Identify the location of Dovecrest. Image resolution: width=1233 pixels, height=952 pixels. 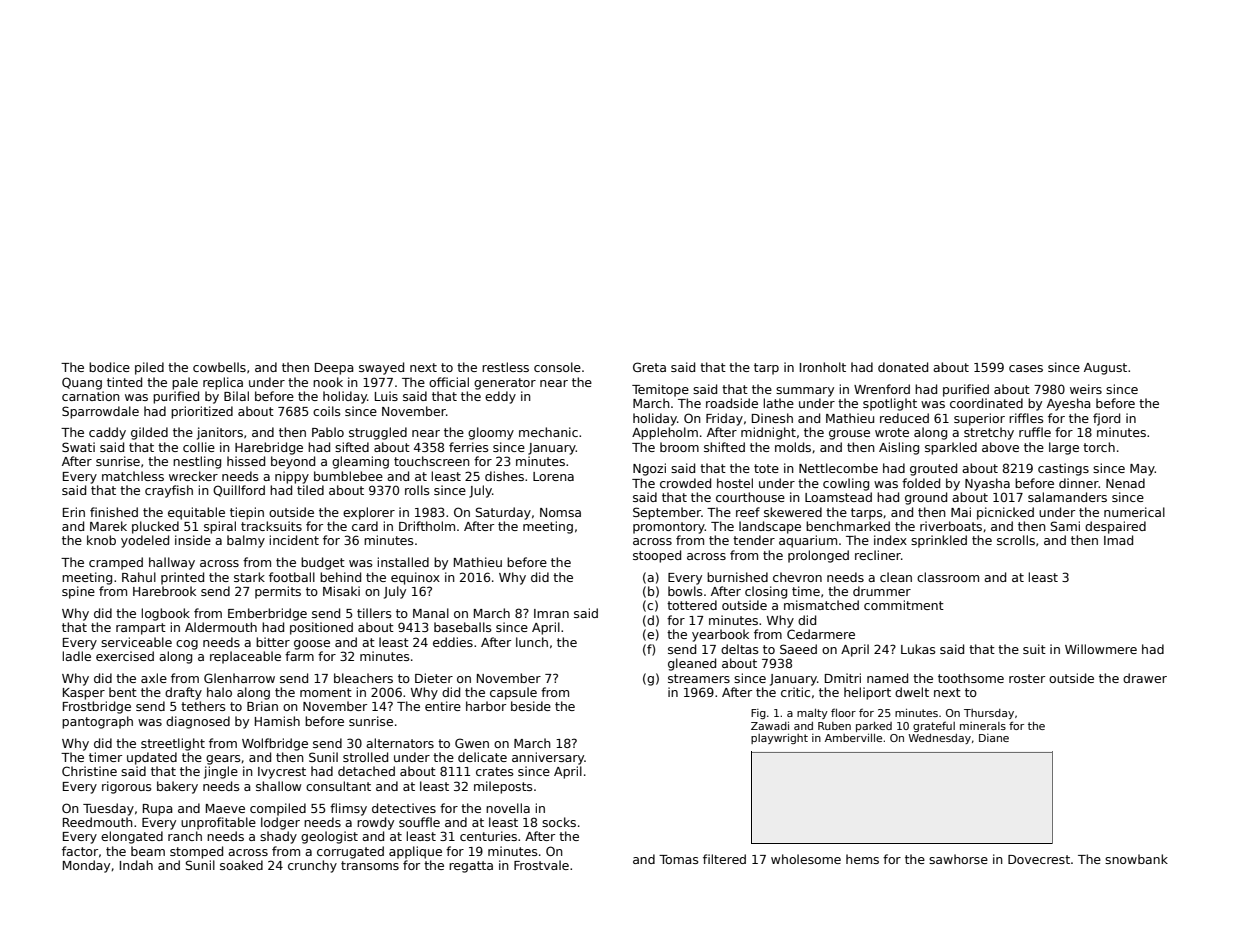
(1039, 859).
